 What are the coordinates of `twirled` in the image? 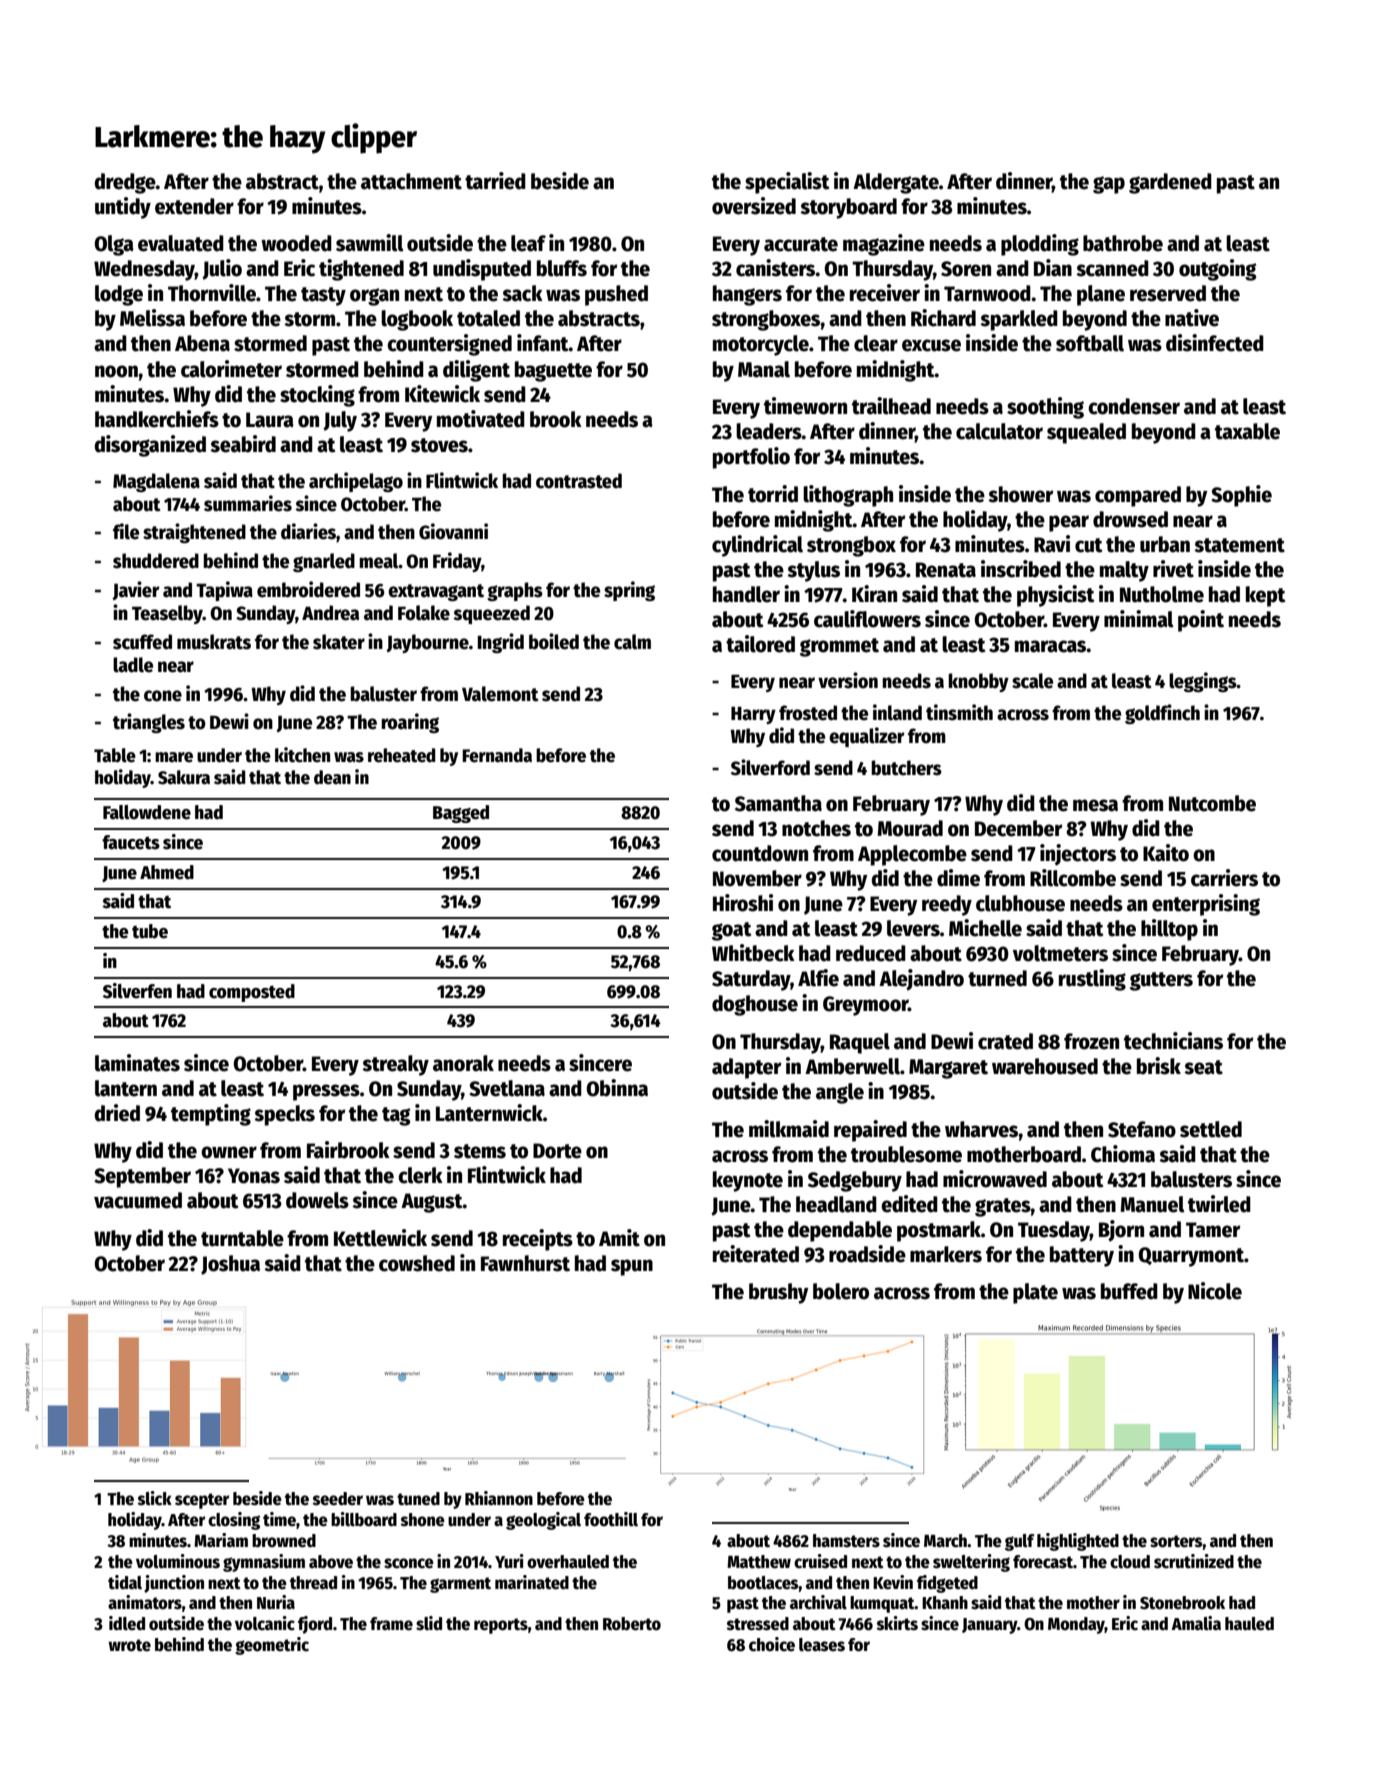 It's located at (1219, 1204).
